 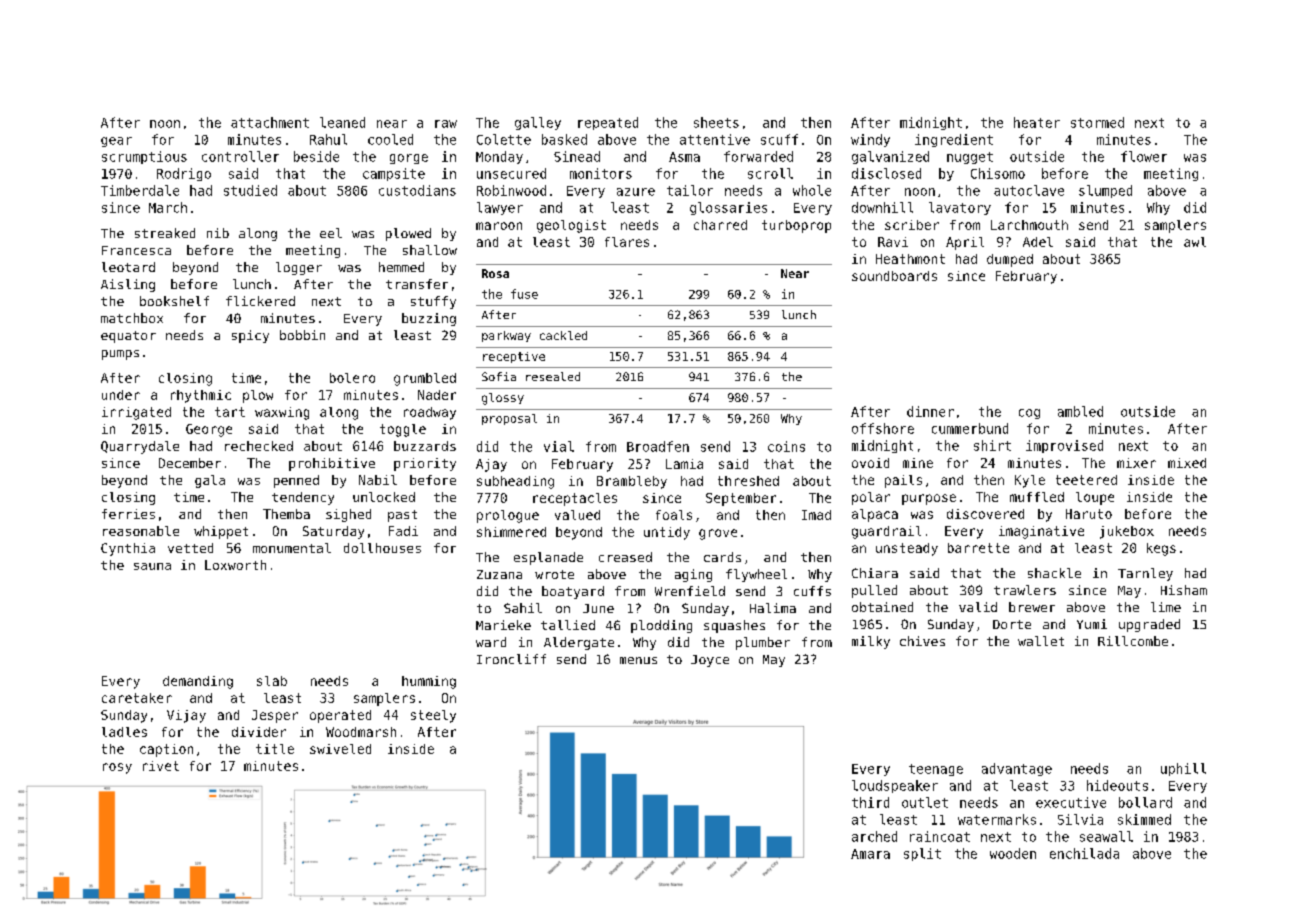 I want to click on squashes, so click(x=734, y=626).
